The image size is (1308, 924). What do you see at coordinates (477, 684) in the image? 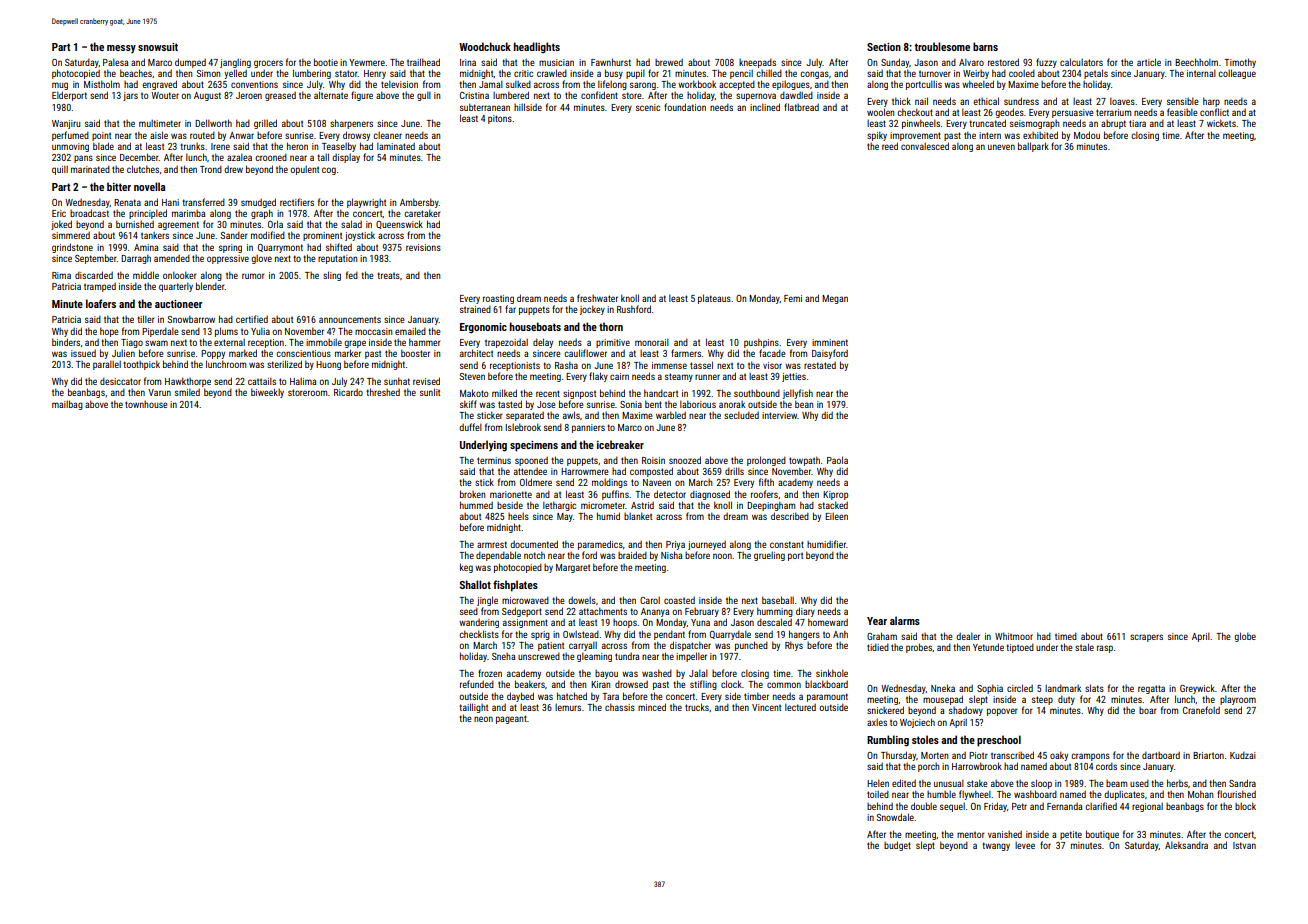
I see `refunded` at bounding box center [477, 684].
